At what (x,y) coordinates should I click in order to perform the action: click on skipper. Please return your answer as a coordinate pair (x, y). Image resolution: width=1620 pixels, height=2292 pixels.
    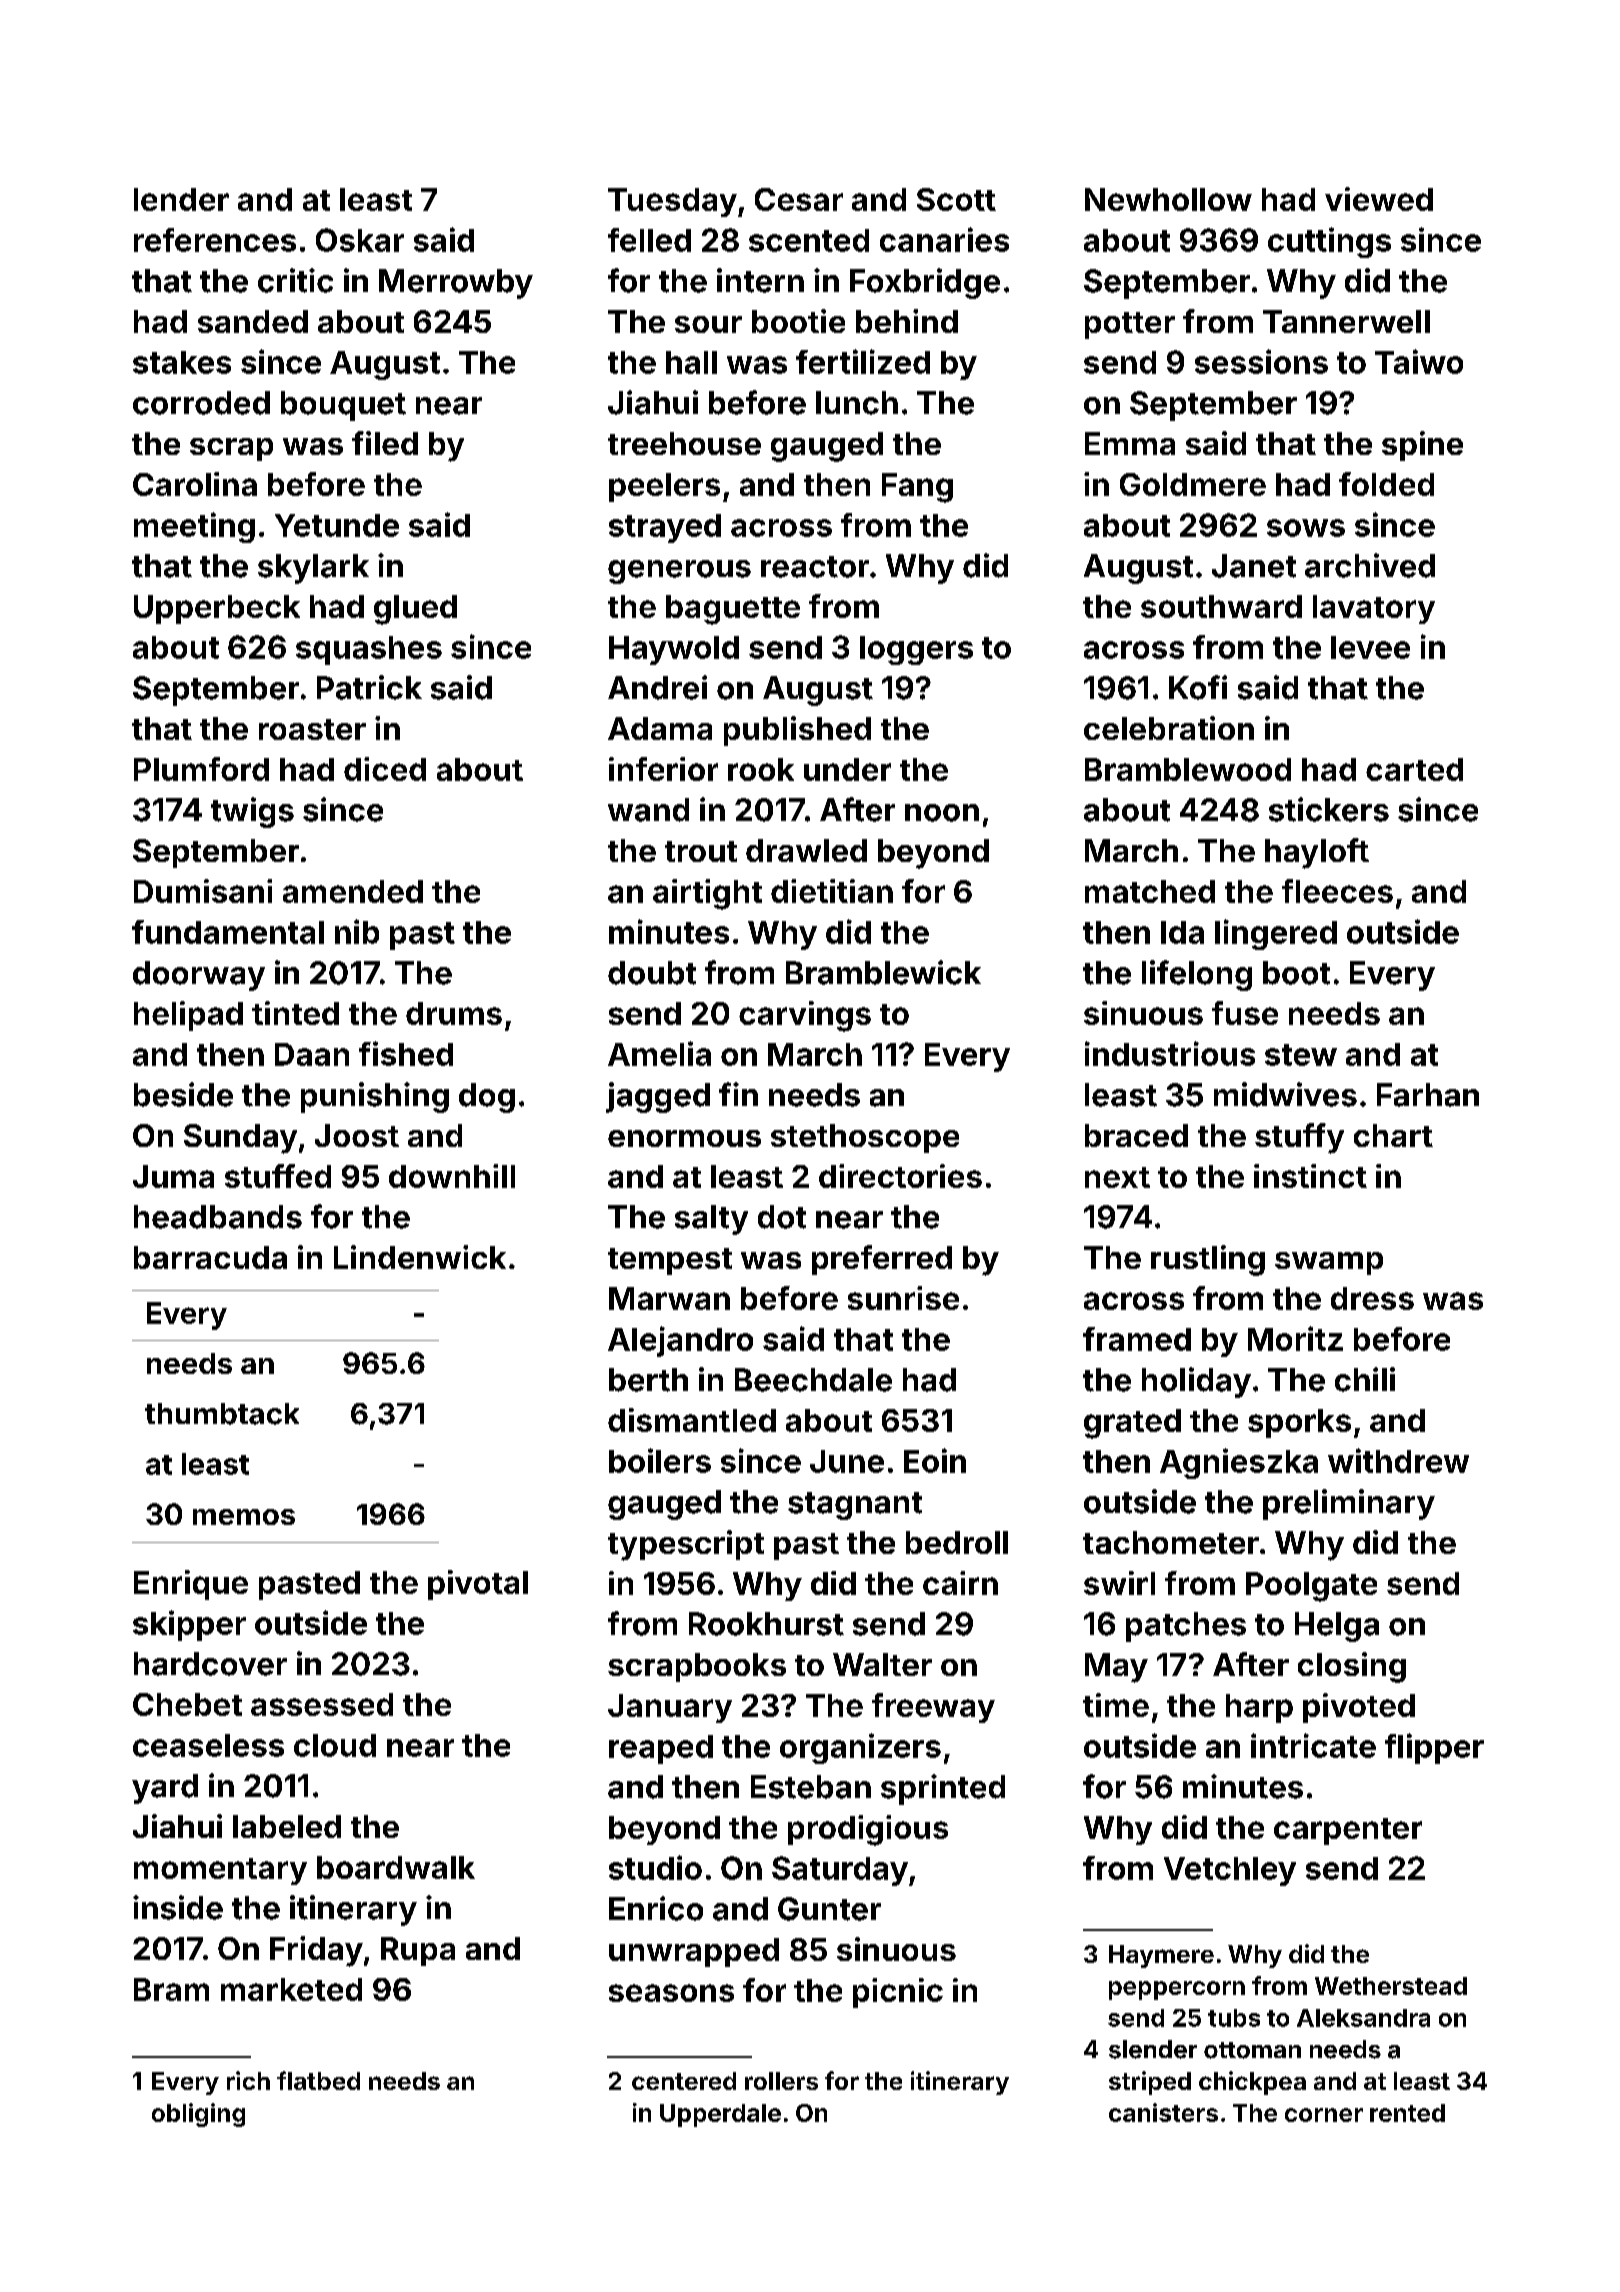
    Looking at the image, I should click on (189, 1625).
